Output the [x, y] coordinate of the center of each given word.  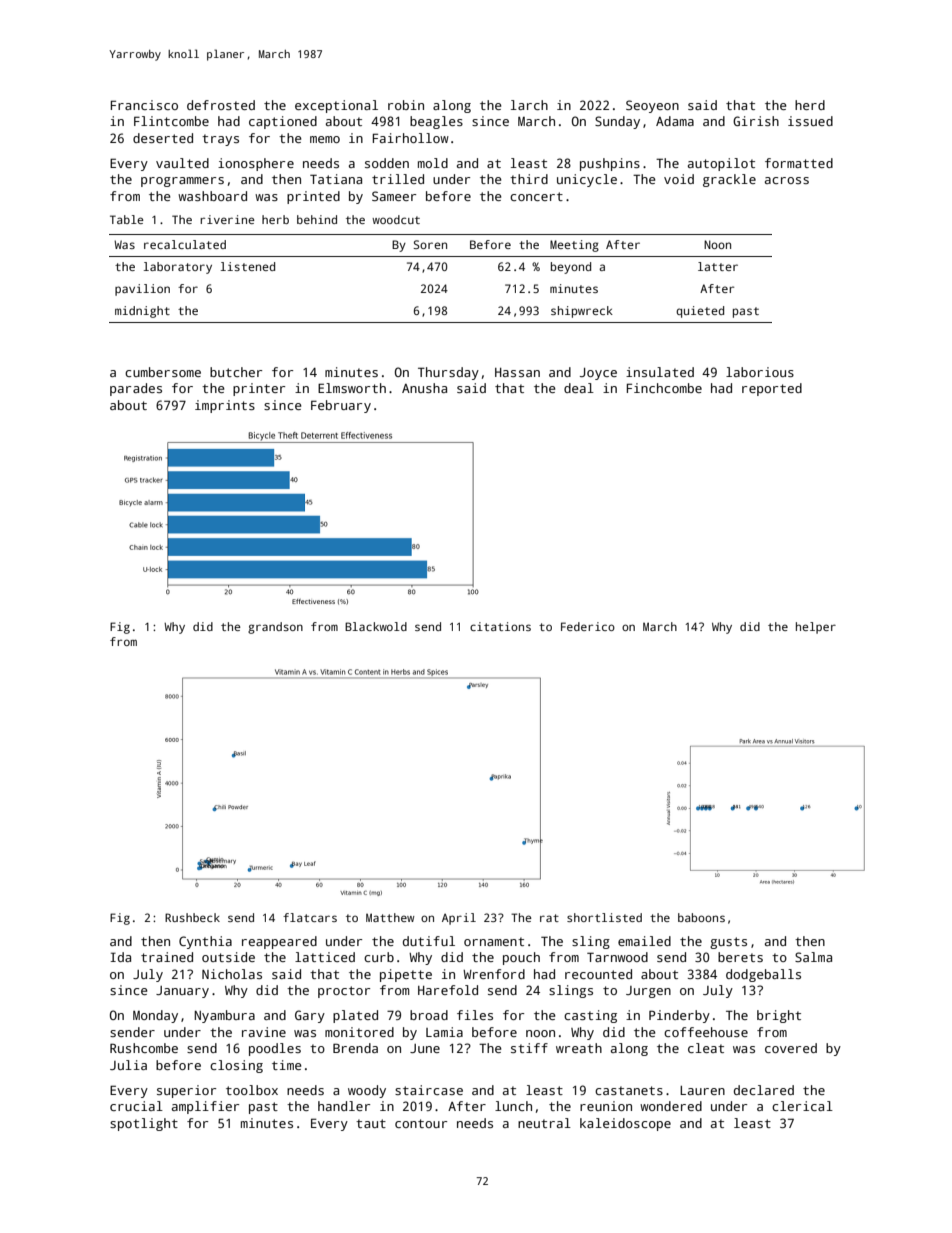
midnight [142, 312]
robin [406, 105]
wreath [579, 1048]
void [679, 179]
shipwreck [582, 312]
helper [816, 628]
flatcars [310, 917]
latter [718, 266]
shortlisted [604, 917]
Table [127, 219]
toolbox [252, 1090]
